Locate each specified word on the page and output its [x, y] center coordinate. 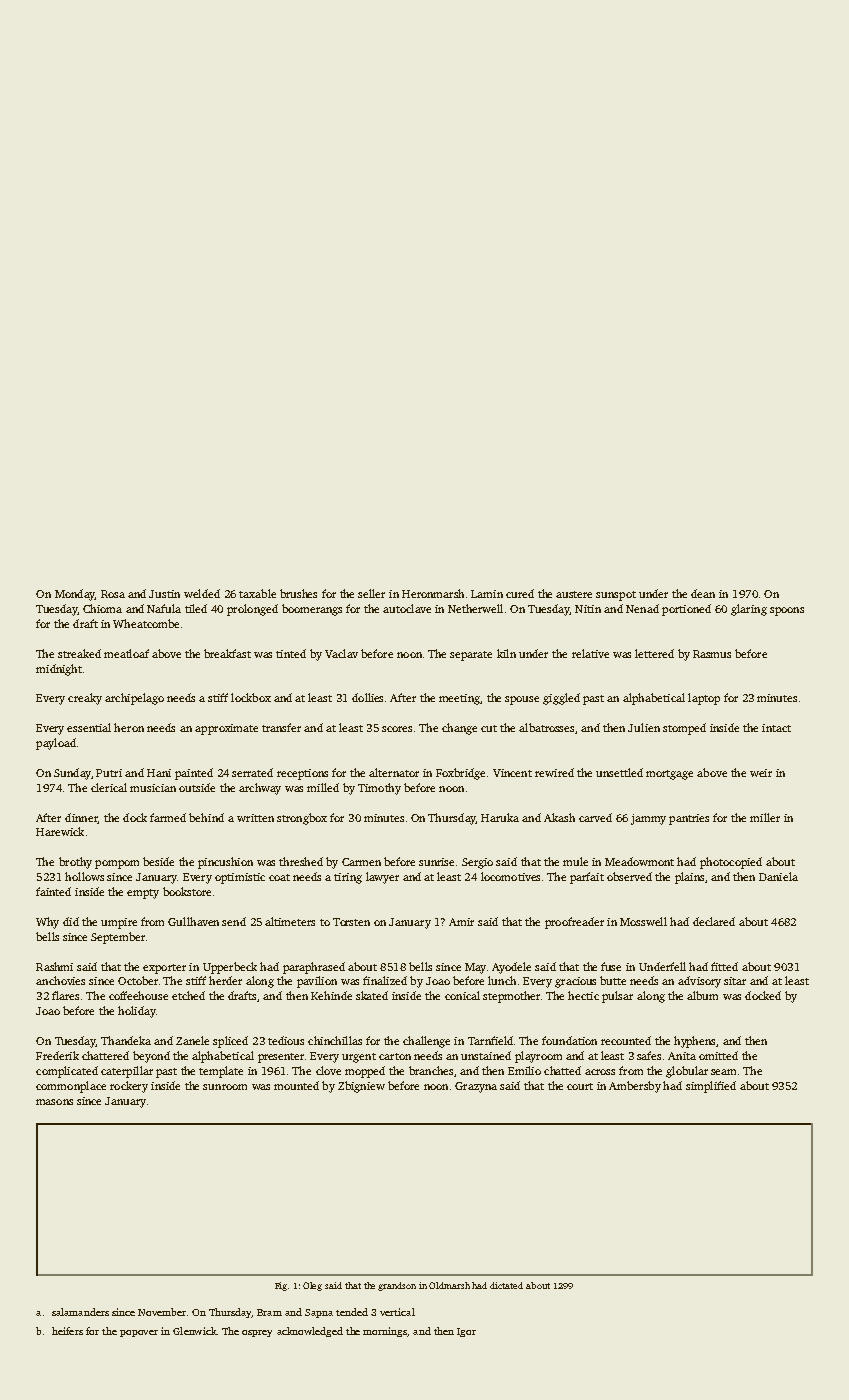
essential [89, 727]
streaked [79, 653]
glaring [749, 610]
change [459, 729]
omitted [718, 1055]
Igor [466, 1332]
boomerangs [312, 610]
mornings [385, 1332]
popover [139, 1333]
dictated [506, 1285]
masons [54, 1102]
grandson [397, 1286]
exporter [164, 969]
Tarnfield [490, 1040]
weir [761, 773]
